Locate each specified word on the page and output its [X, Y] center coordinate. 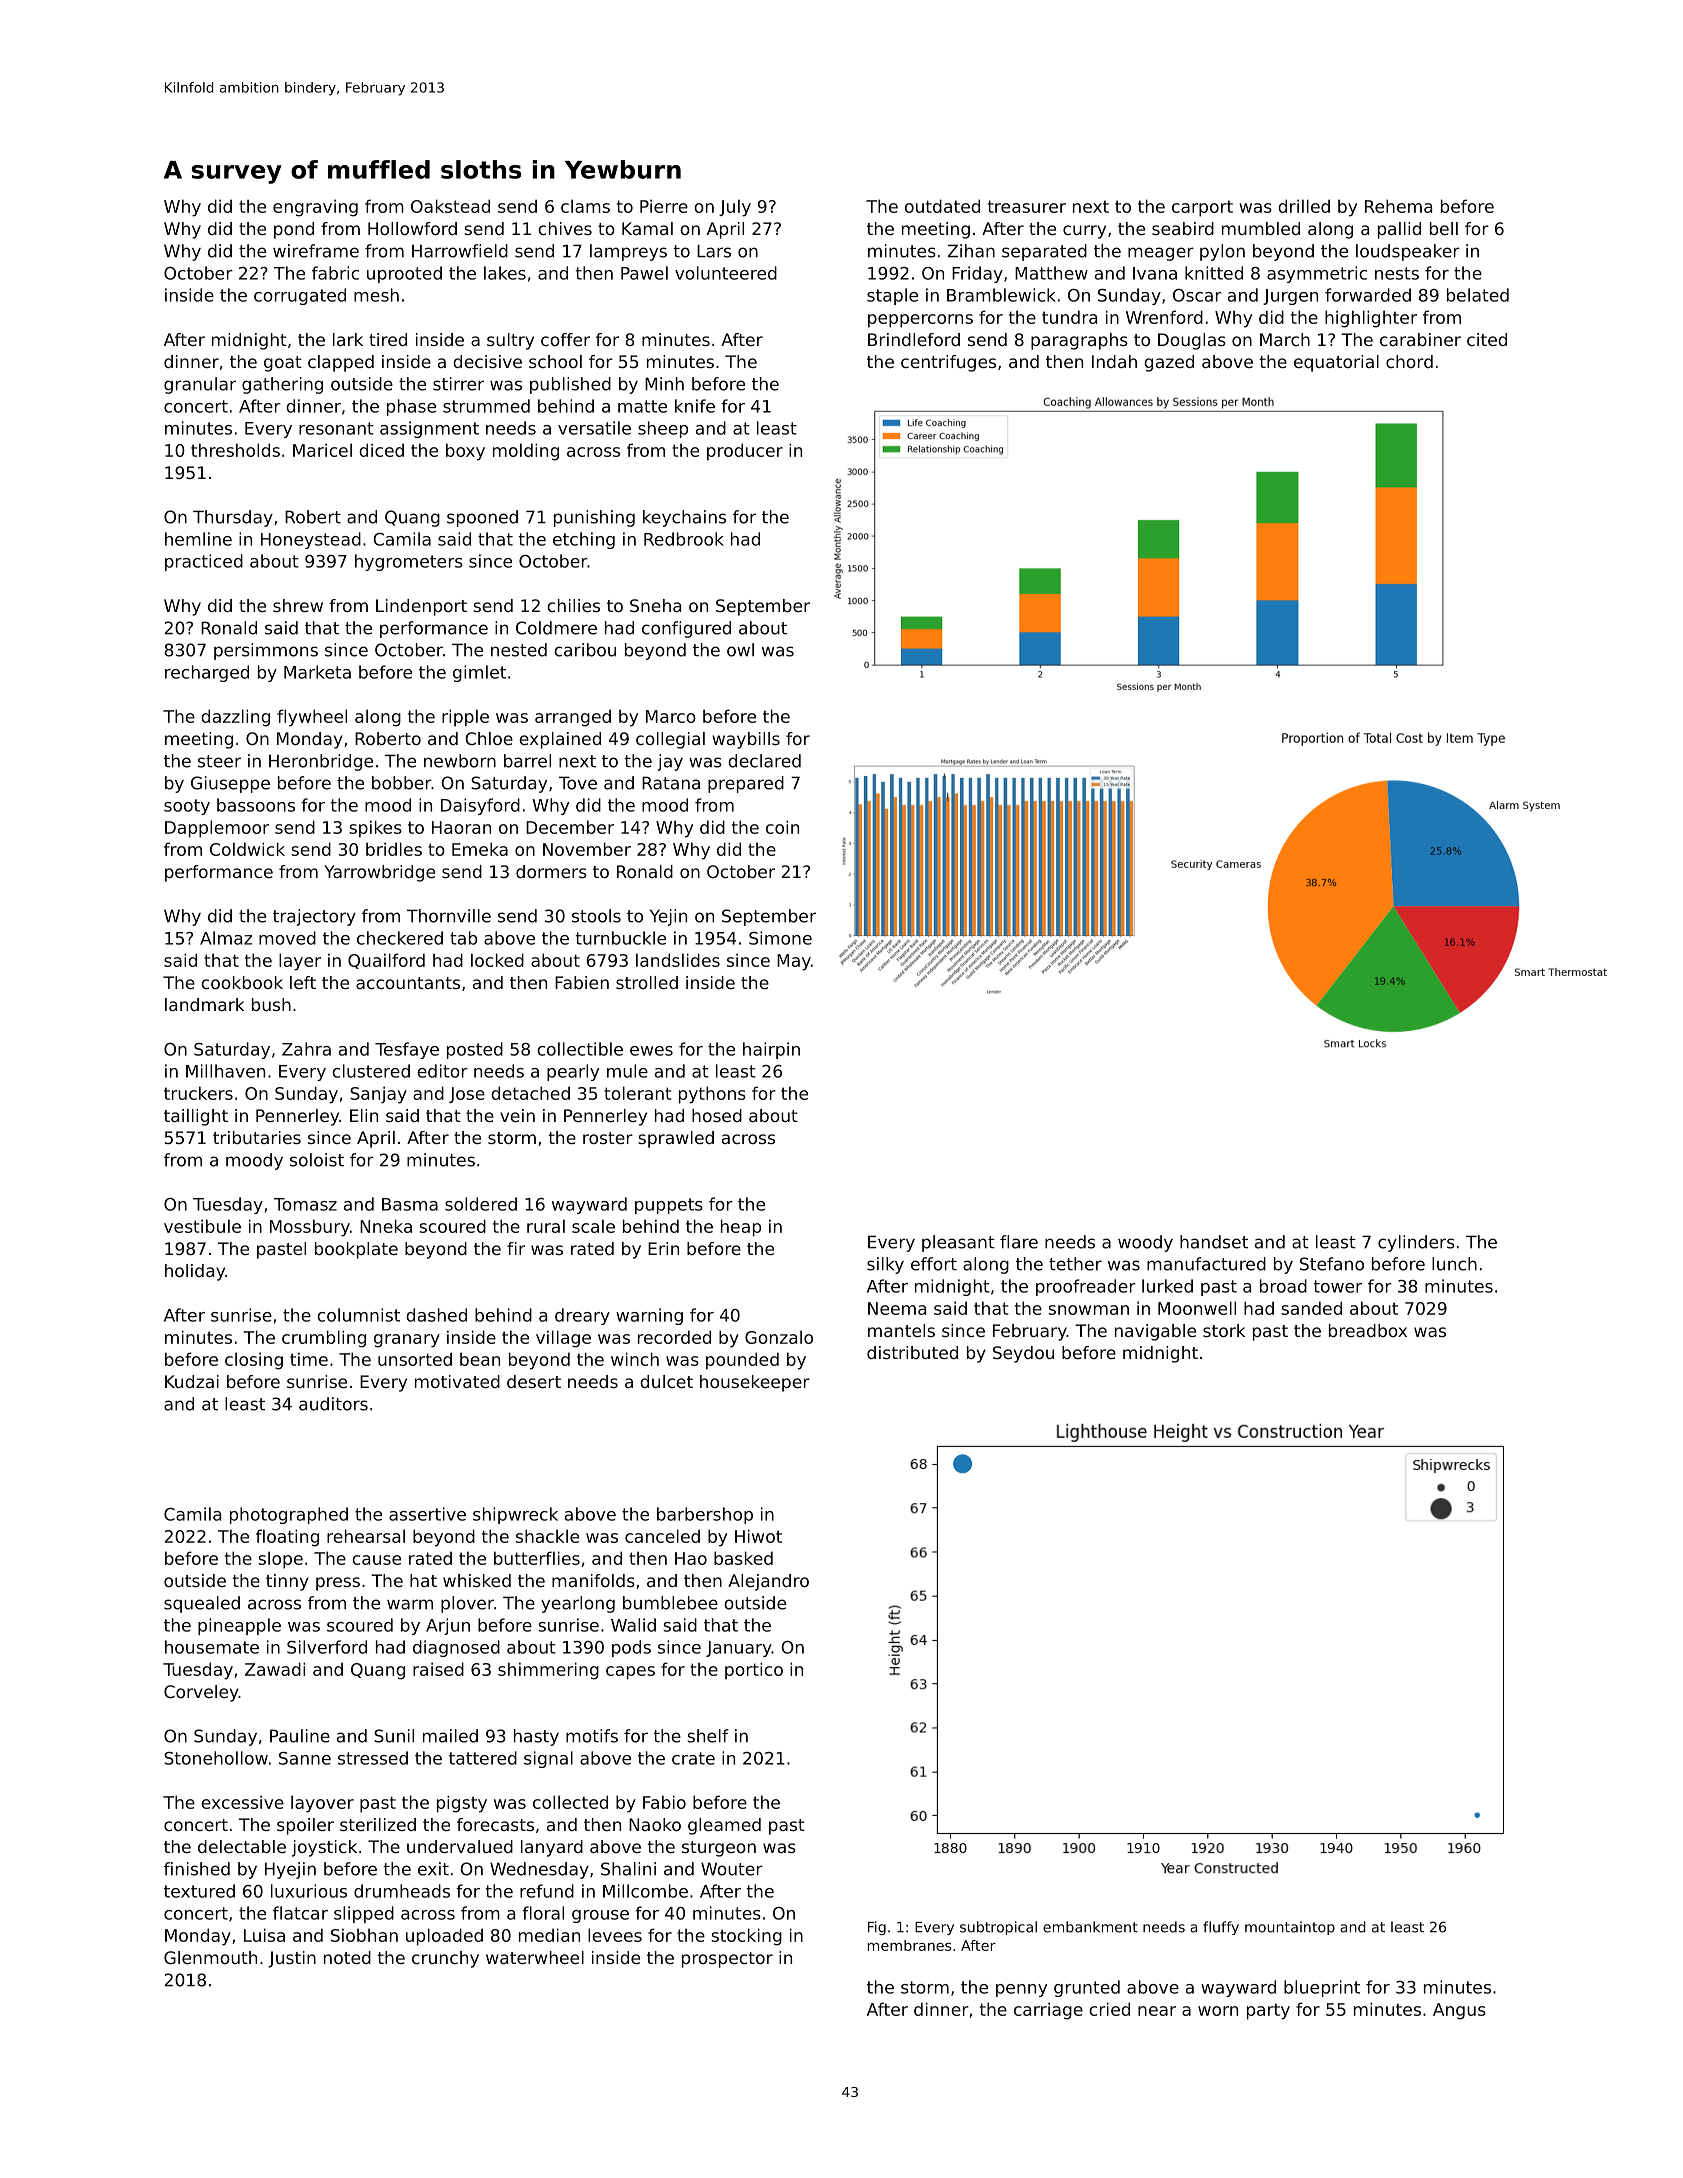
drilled [1304, 206]
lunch [1454, 1264]
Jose [467, 1095]
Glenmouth [210, 1957]
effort [934, 1264]
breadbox [1368, 1330]
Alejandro [768, 1582]
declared [764, 761]
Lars [714, 251]
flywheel [312, 718]
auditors [333, 1404]
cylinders [1416, 1243]
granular [200, 385]
